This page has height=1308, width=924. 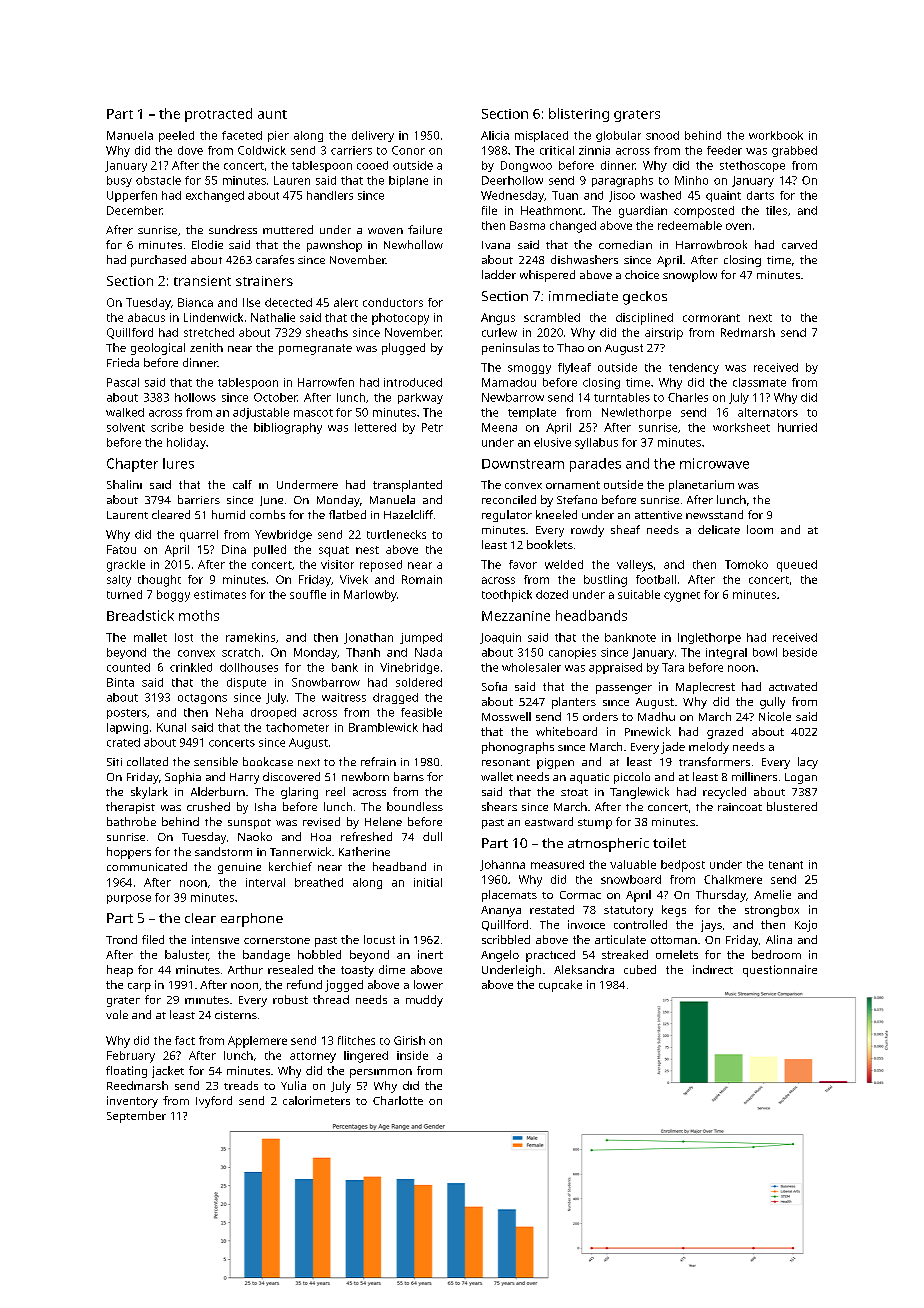 I want to click on smoggy, so click(x=529, y=369).
